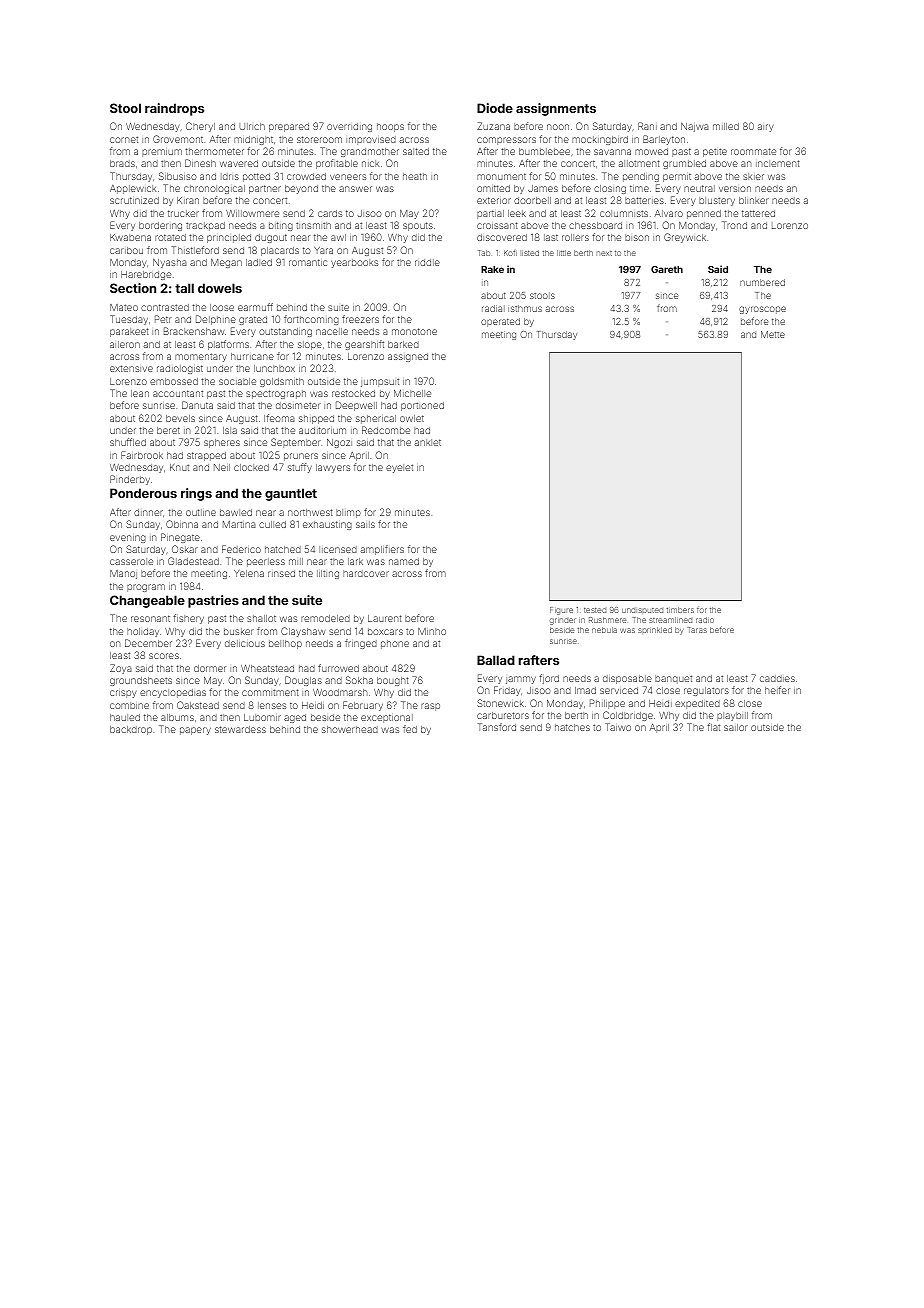 The image size is (924, 1308). What do you see at coordinates (148, 512) in the image?
I see `dinner` at bounding box center [148, 512].
